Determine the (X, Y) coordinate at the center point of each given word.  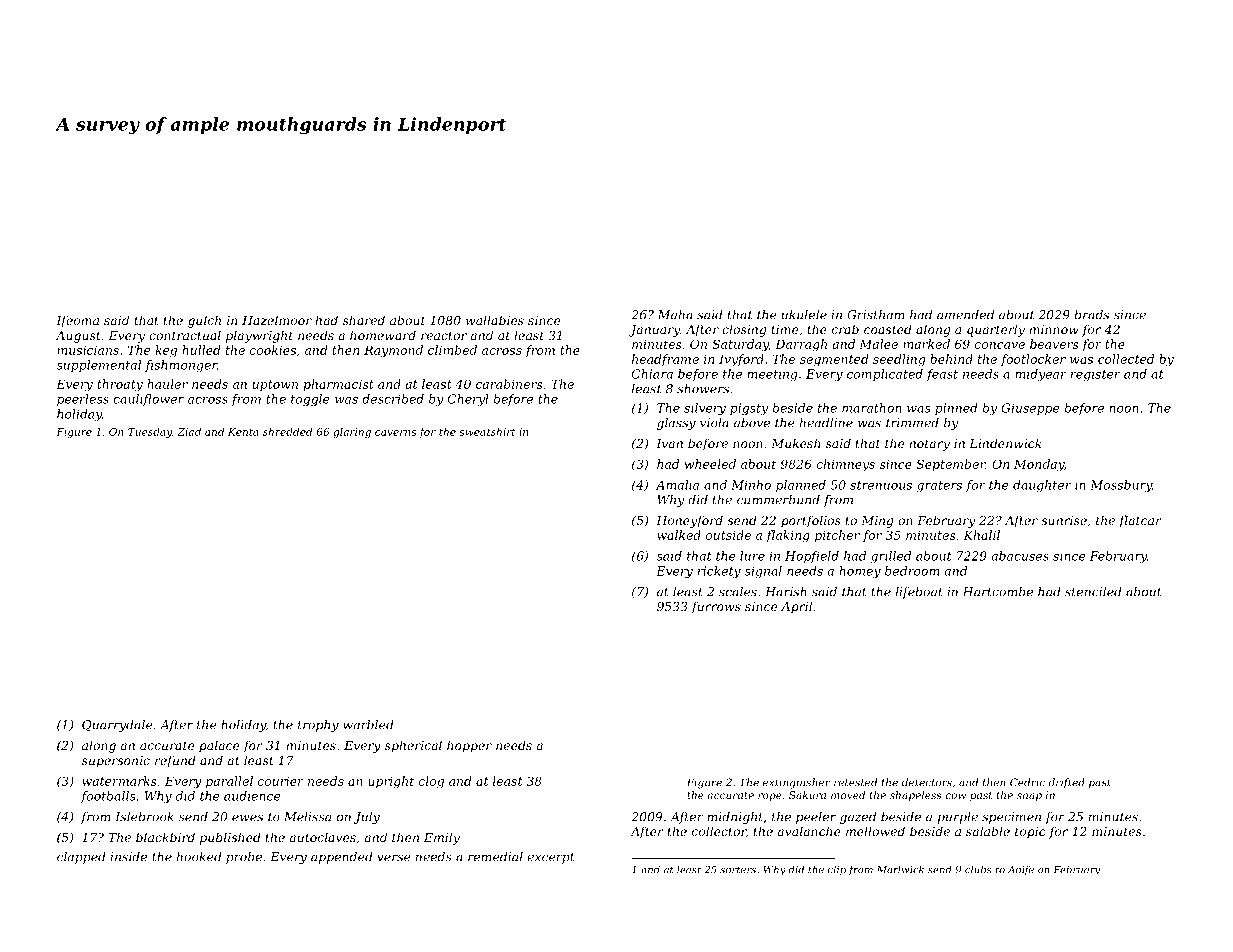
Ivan (669, 443)
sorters (738, 870)
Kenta (243, 432)
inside (129, 857)
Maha (675, 315)
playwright (259, 336)
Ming (877, 522)
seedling (899, 360)
